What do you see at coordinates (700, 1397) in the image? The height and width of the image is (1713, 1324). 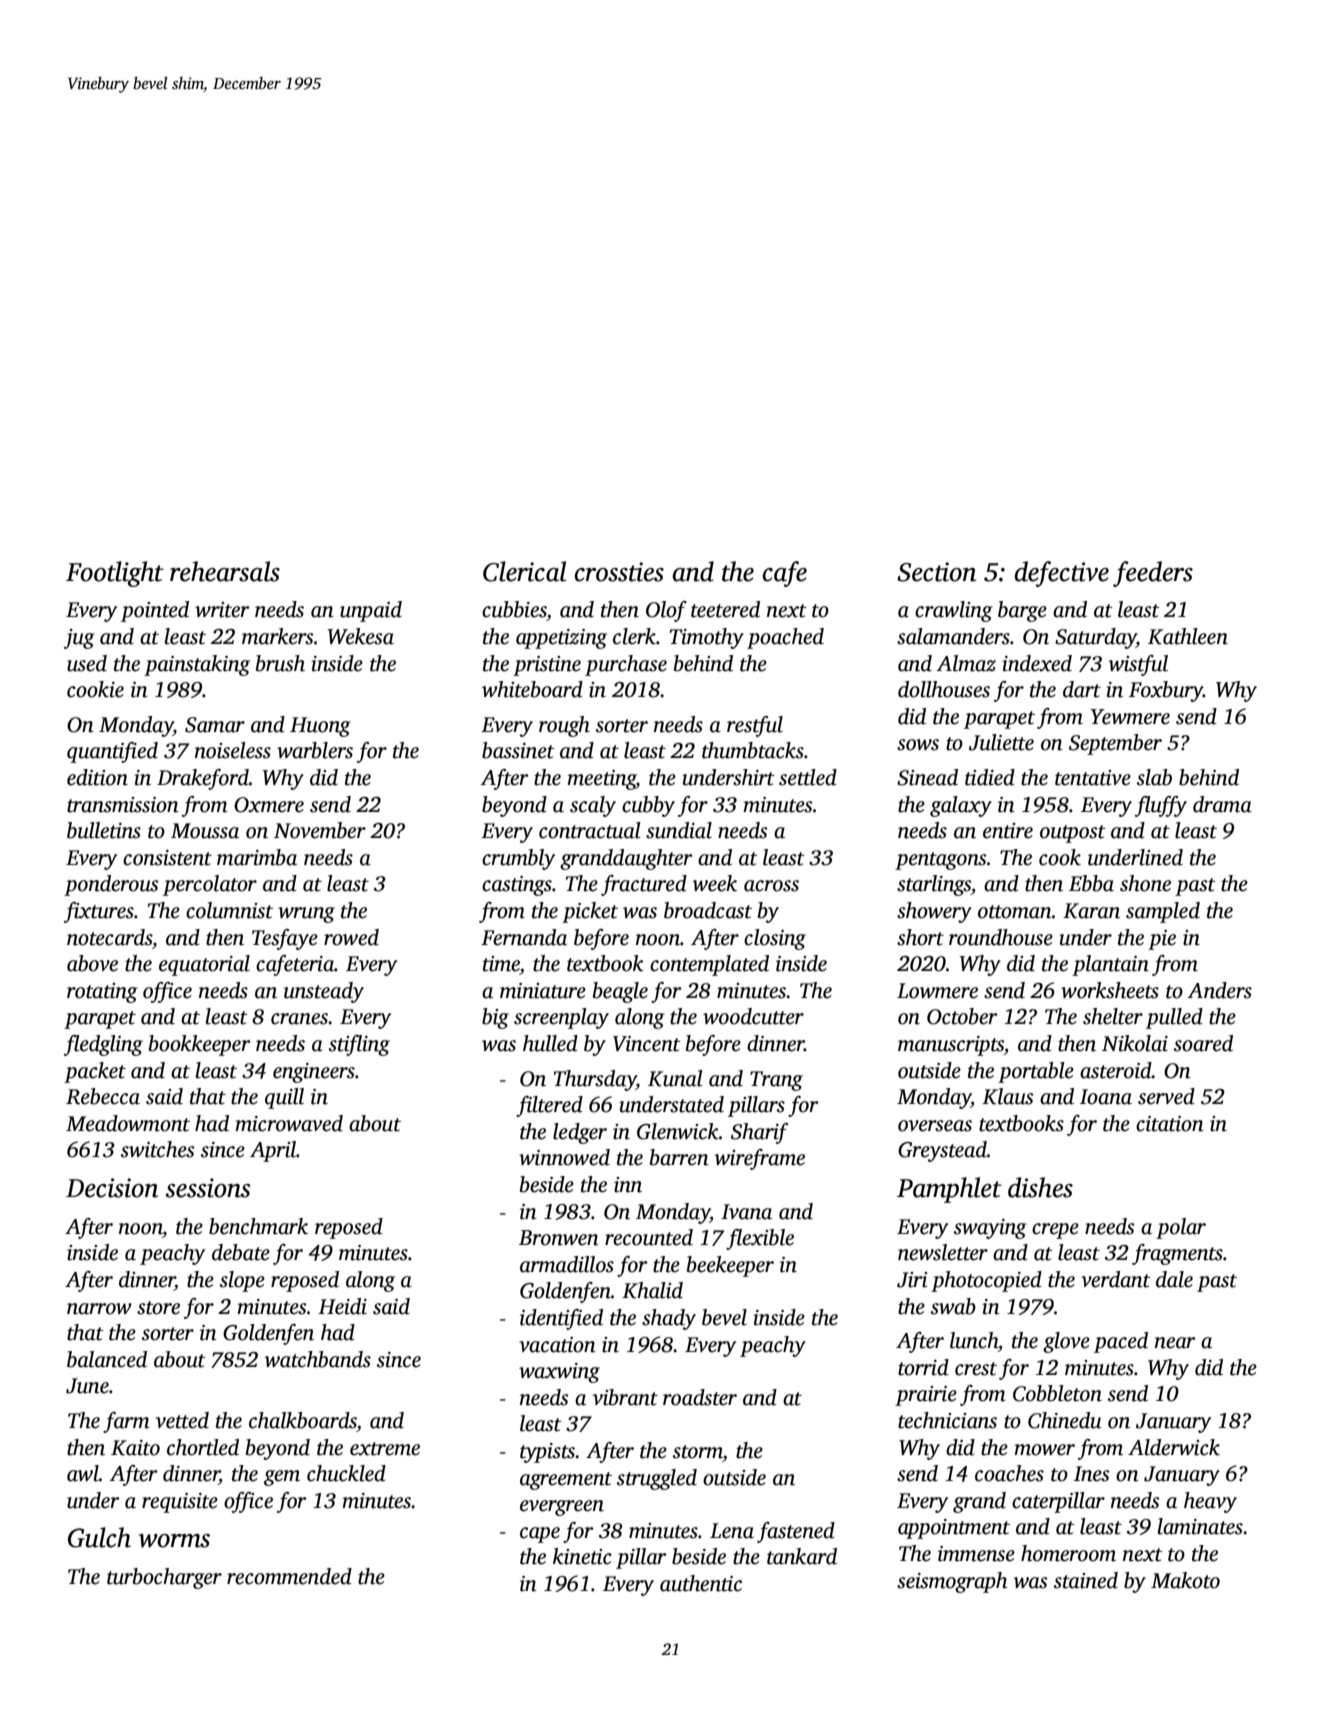 I see `roadster` at bounding box center [700, 1397].
